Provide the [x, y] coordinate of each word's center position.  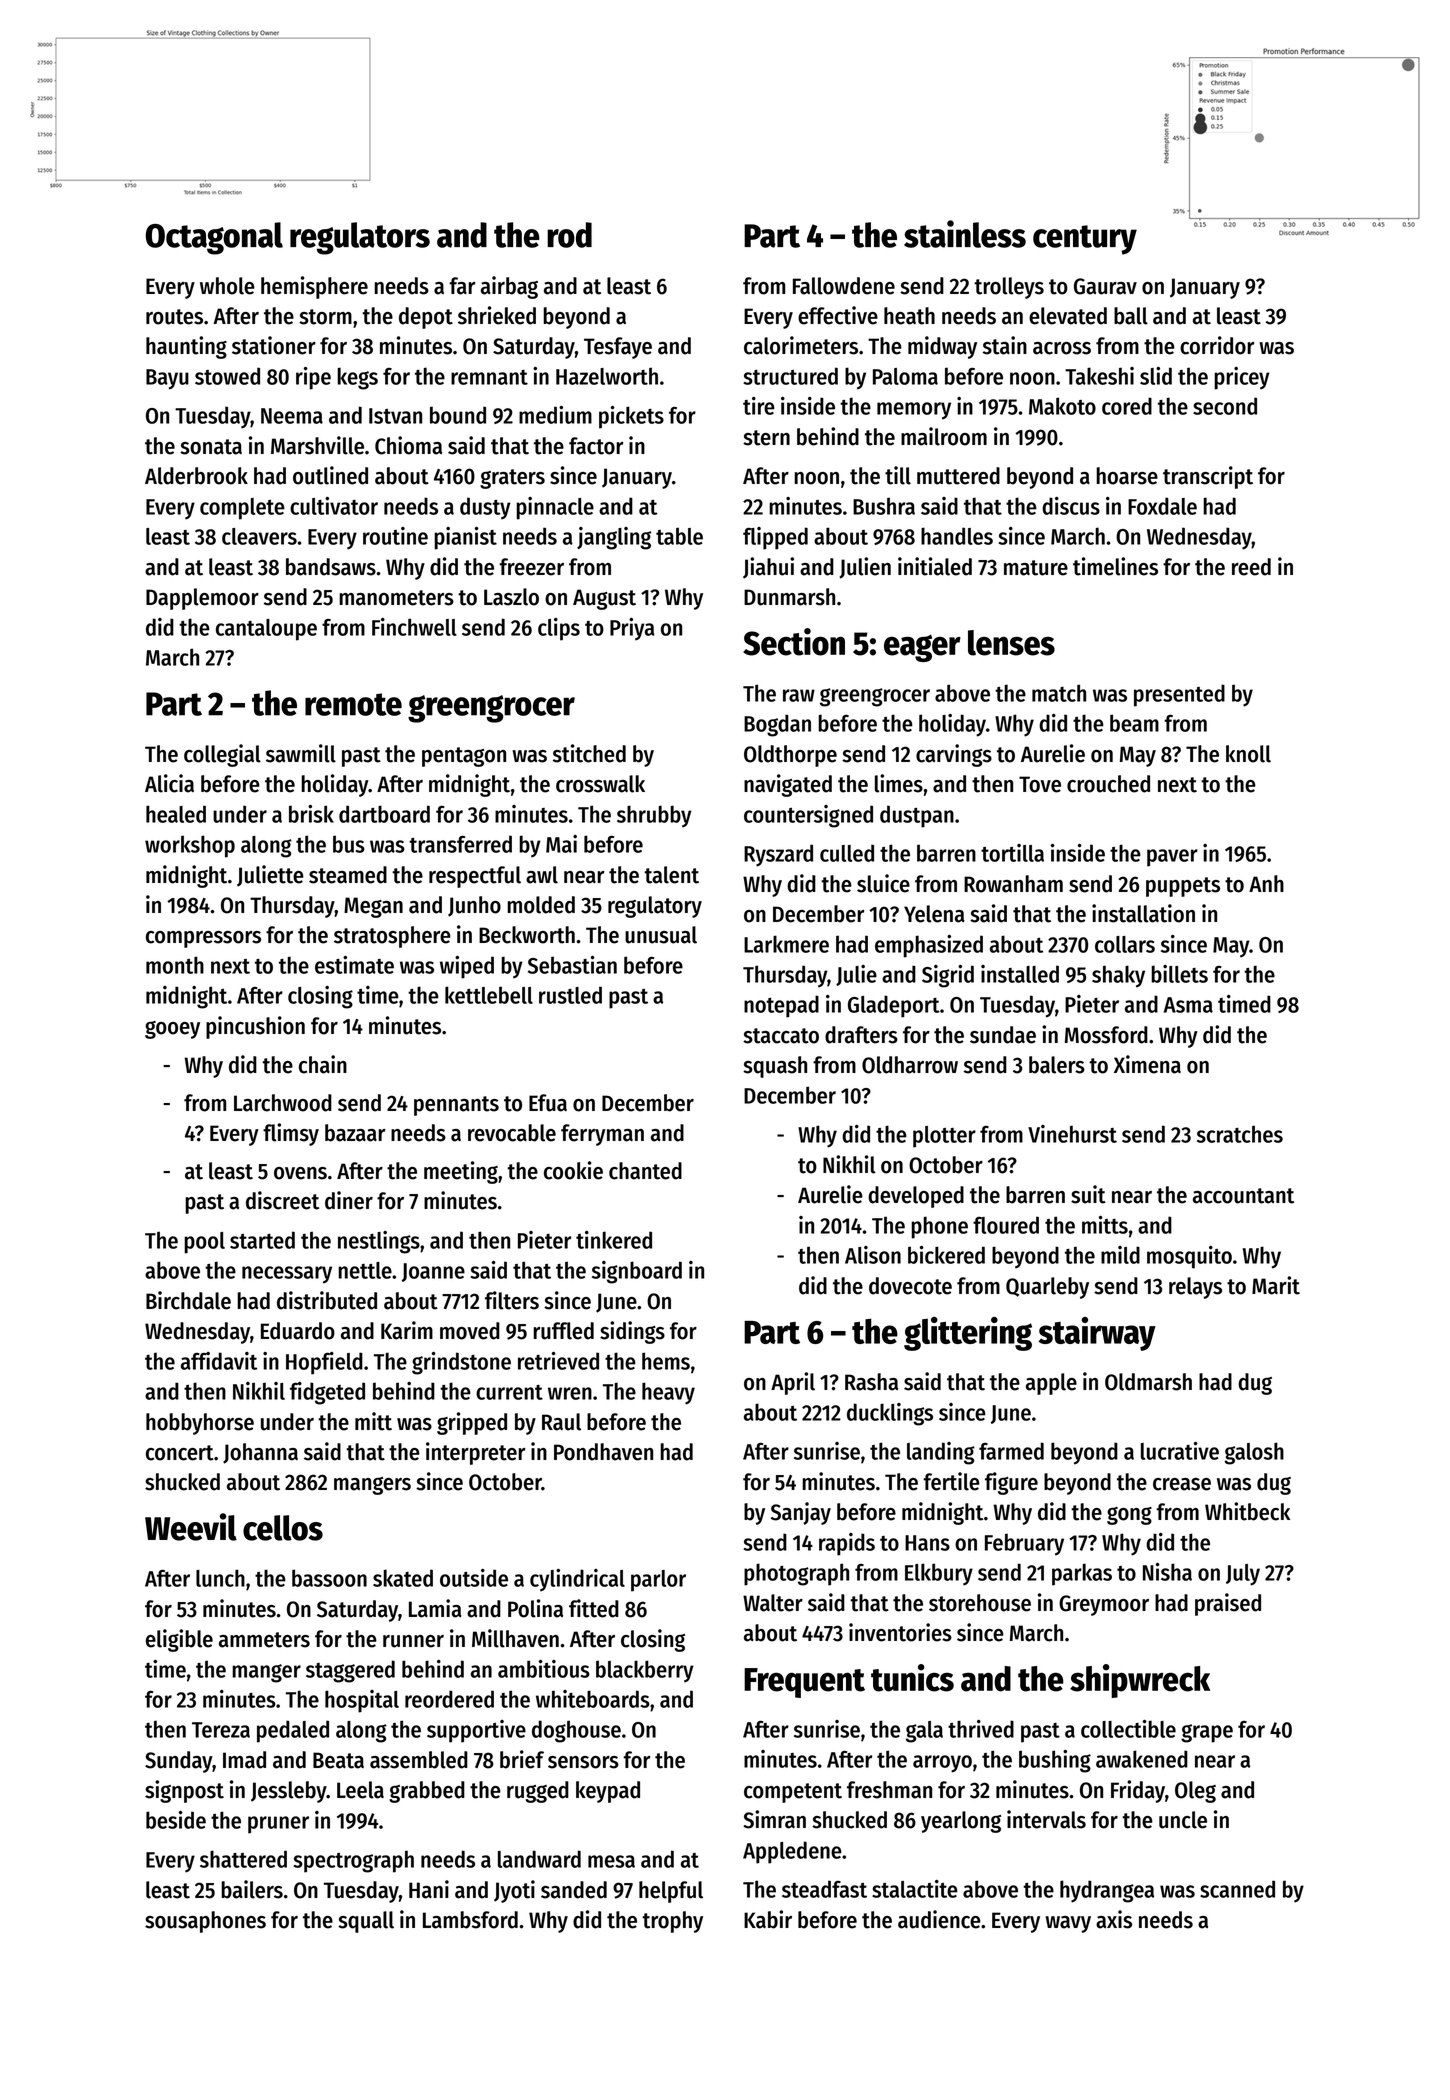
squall [366, 1922]
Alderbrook [196, 476]
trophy [672, 1922]
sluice [883, 883]
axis [1114, 1919]
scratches [1240, 1134]
